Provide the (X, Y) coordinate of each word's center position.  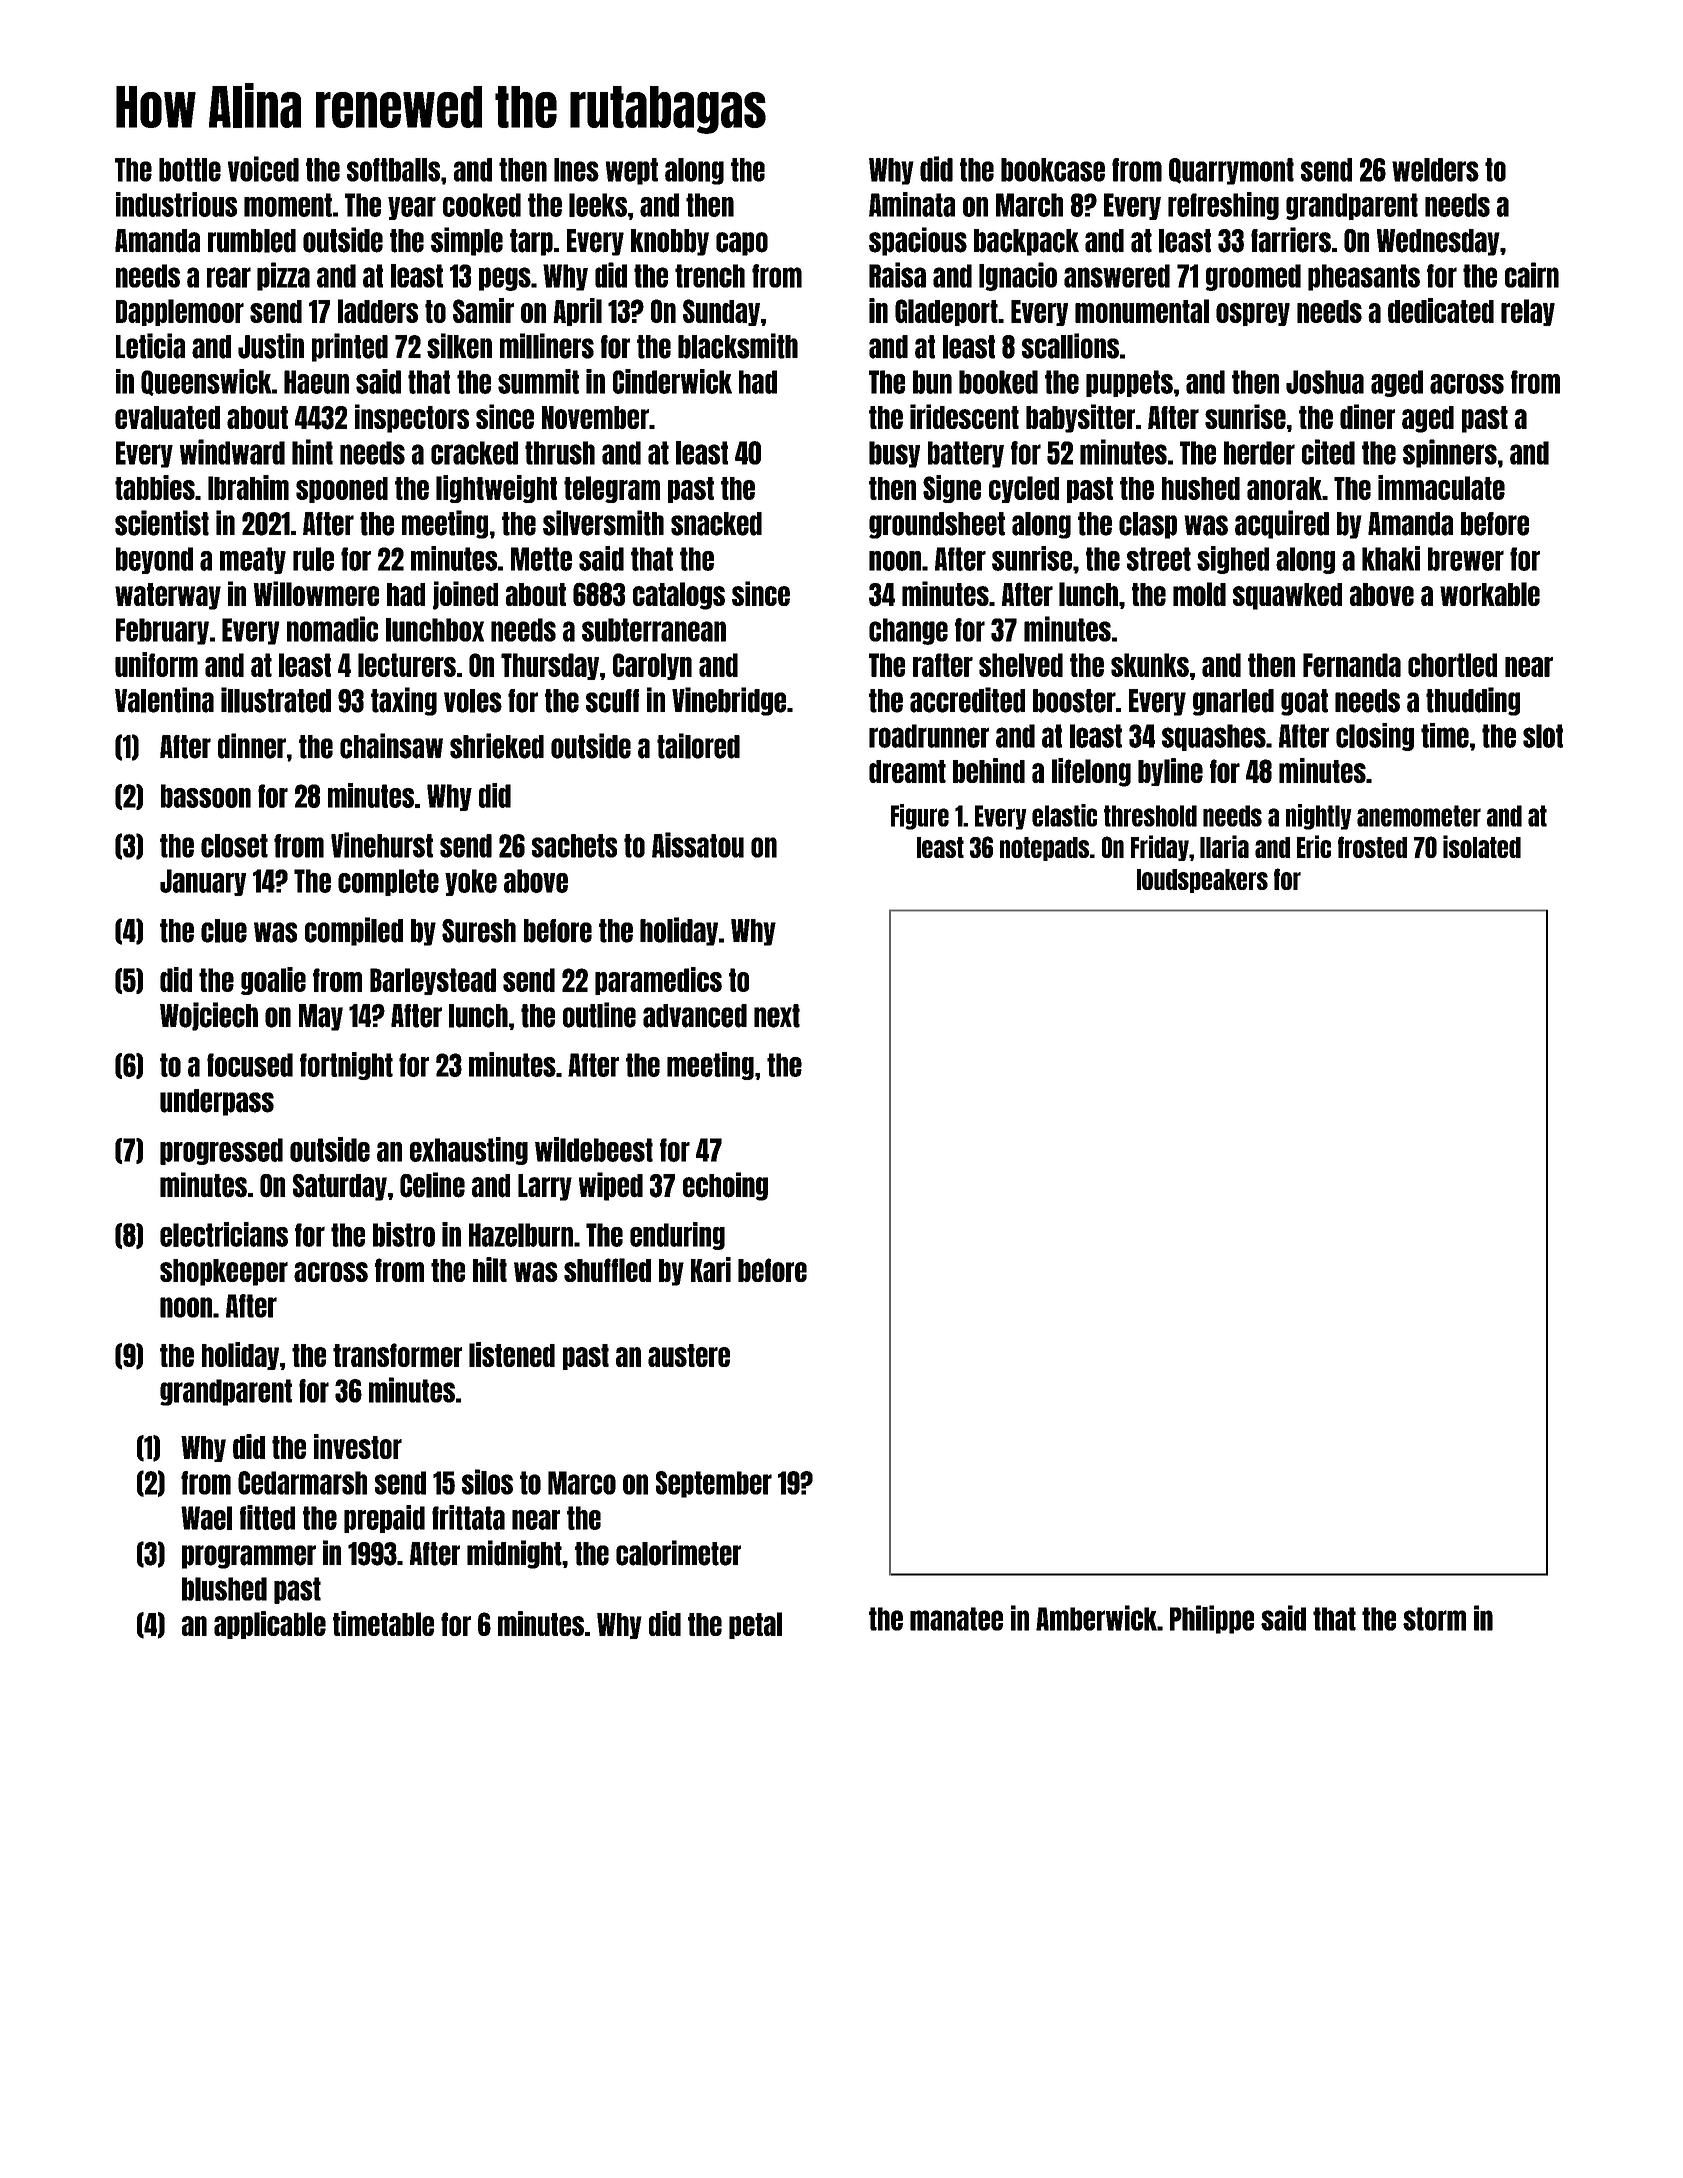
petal (755, 1625)
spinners (1450, 453)
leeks (598, 205)
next (777, 1016)
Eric (1314, 846)
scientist (162, 523)
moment (288, 205)
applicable (270, 1625)
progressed (221, 1151)
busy (894, 454)
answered (1117, 276)
